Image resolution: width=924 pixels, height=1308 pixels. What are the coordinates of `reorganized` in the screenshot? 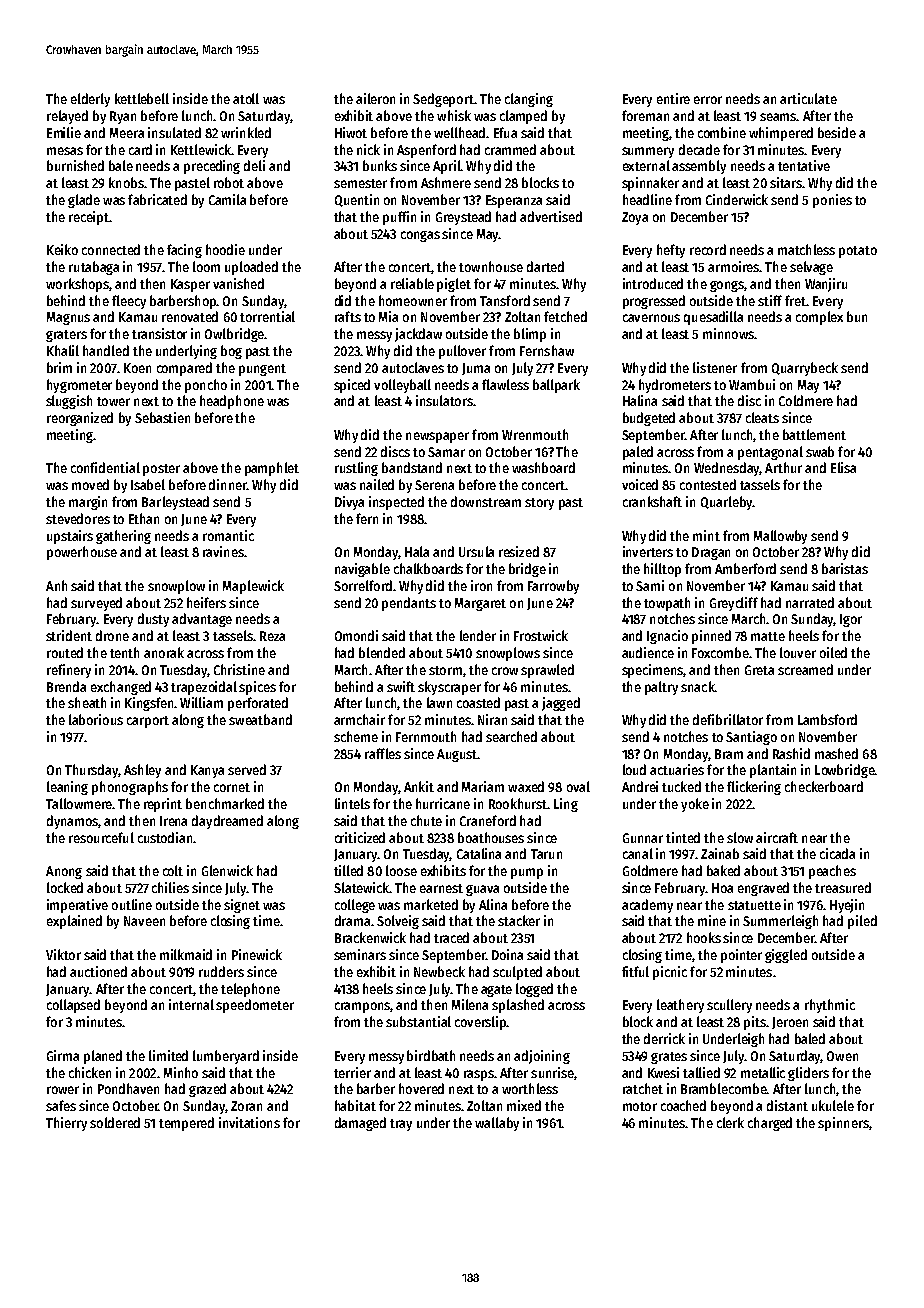 It's located at (80, 419).
